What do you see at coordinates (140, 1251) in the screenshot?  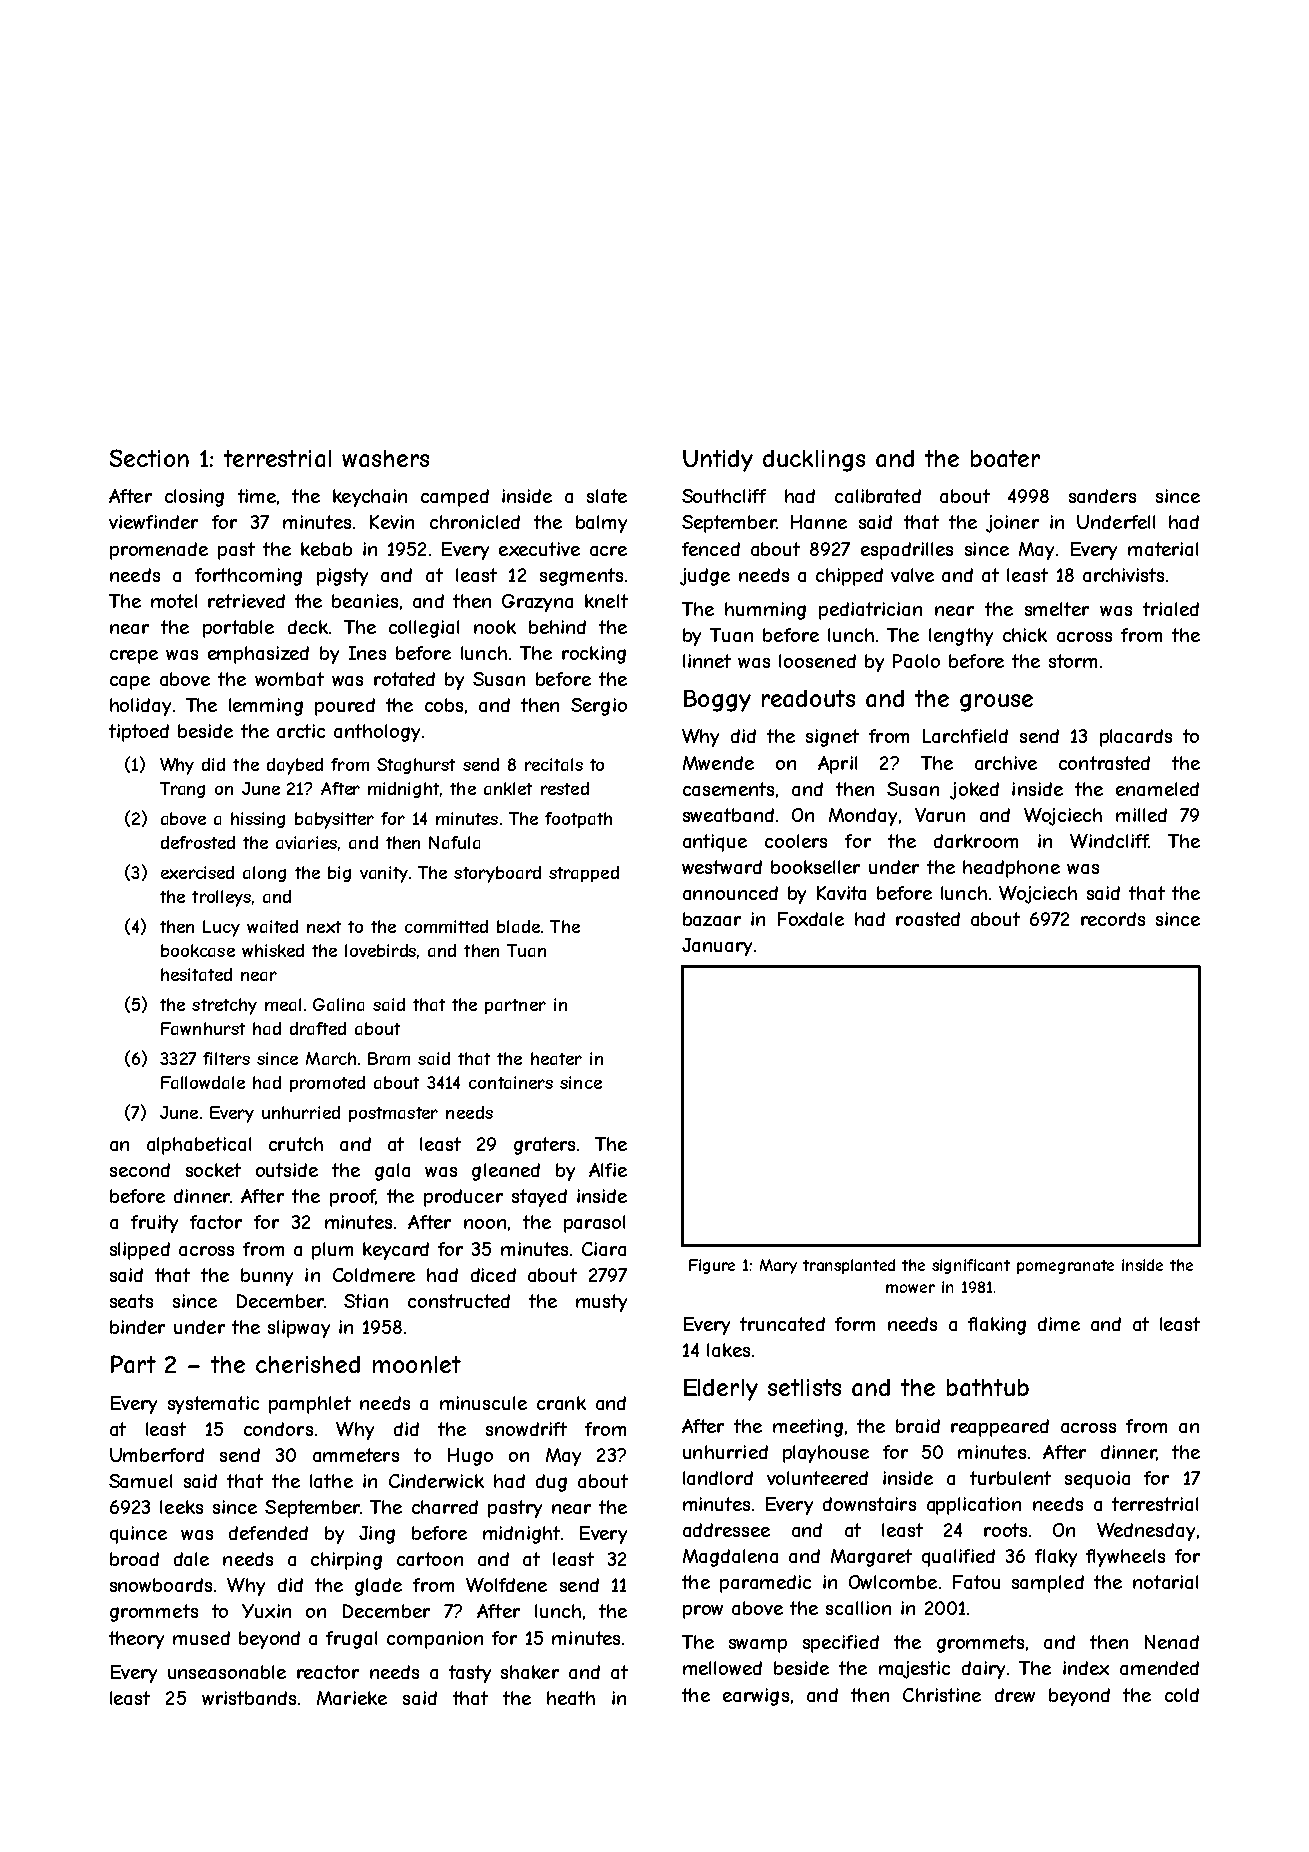 I see `slipped` at bounding box center [140, 1251].
